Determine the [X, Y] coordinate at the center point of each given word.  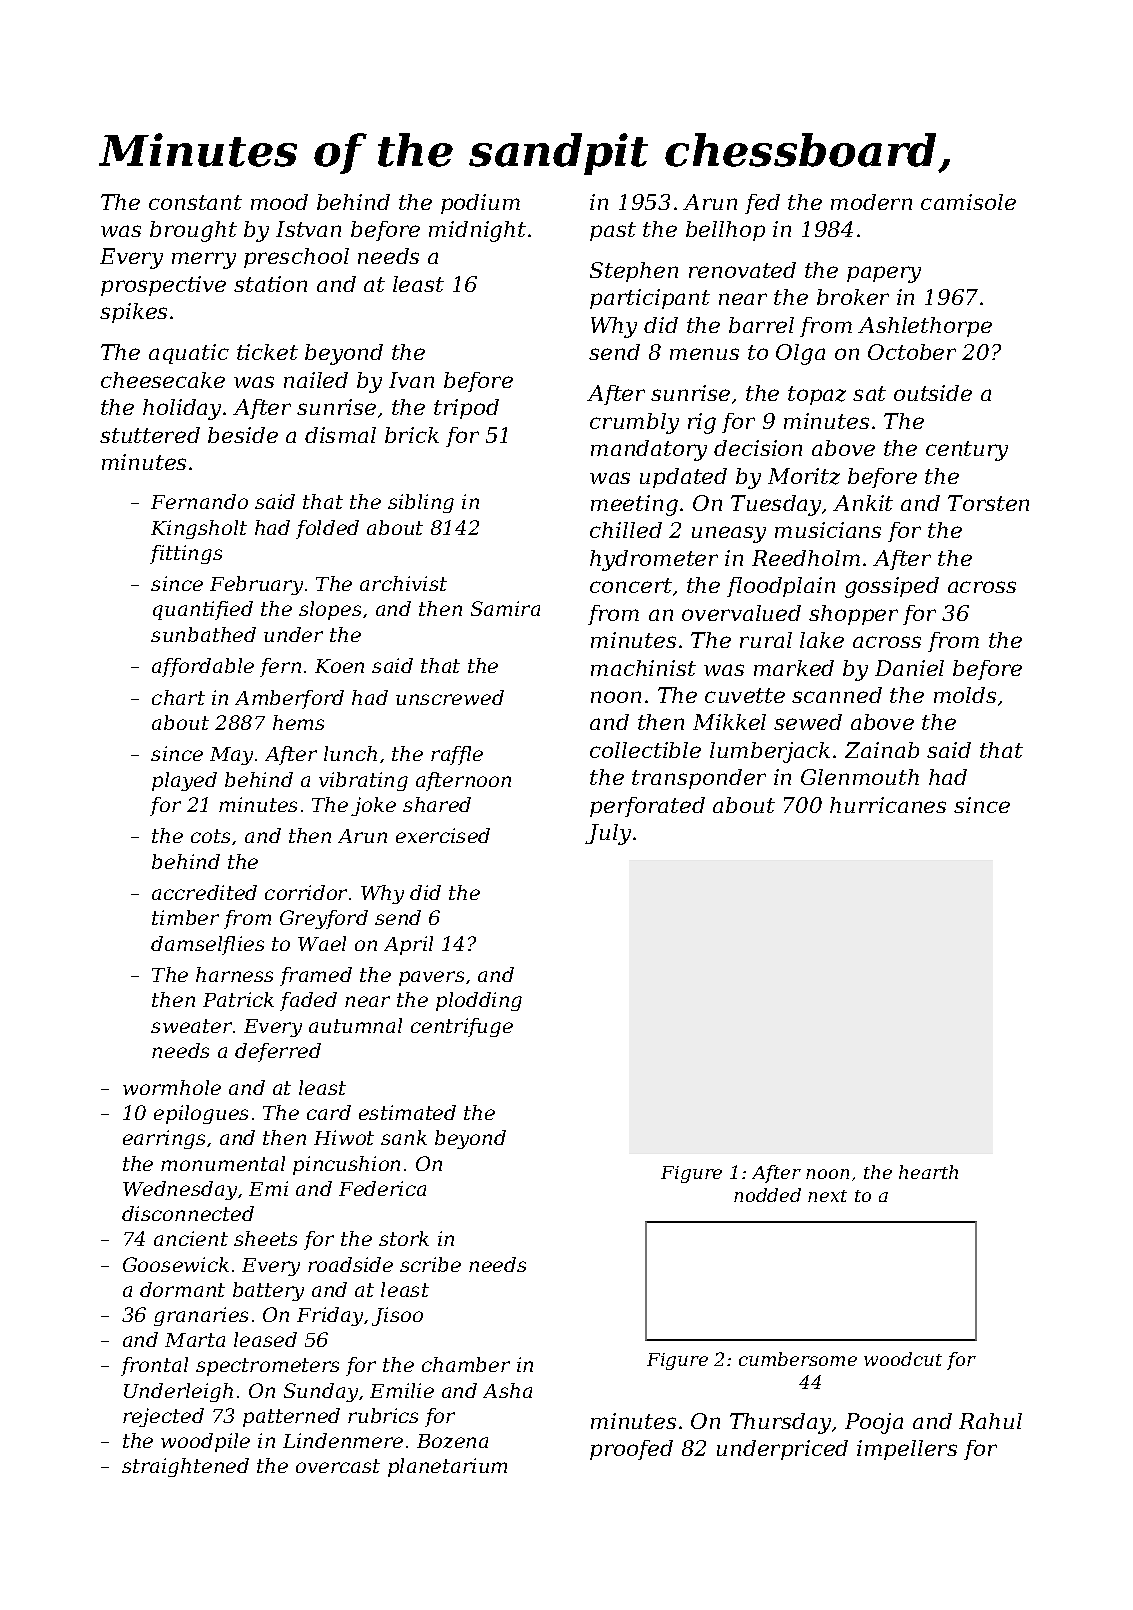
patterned [291, 1417]
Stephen [634, 272]
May [231, 756]
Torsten [988, 503]
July [608, 834]
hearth [928, 1172]
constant [195, 202]
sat [869, 393]
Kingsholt [199, 529]
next [827, 1196]
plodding [479, 1001]
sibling [421, 503]
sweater [191, 1026]
